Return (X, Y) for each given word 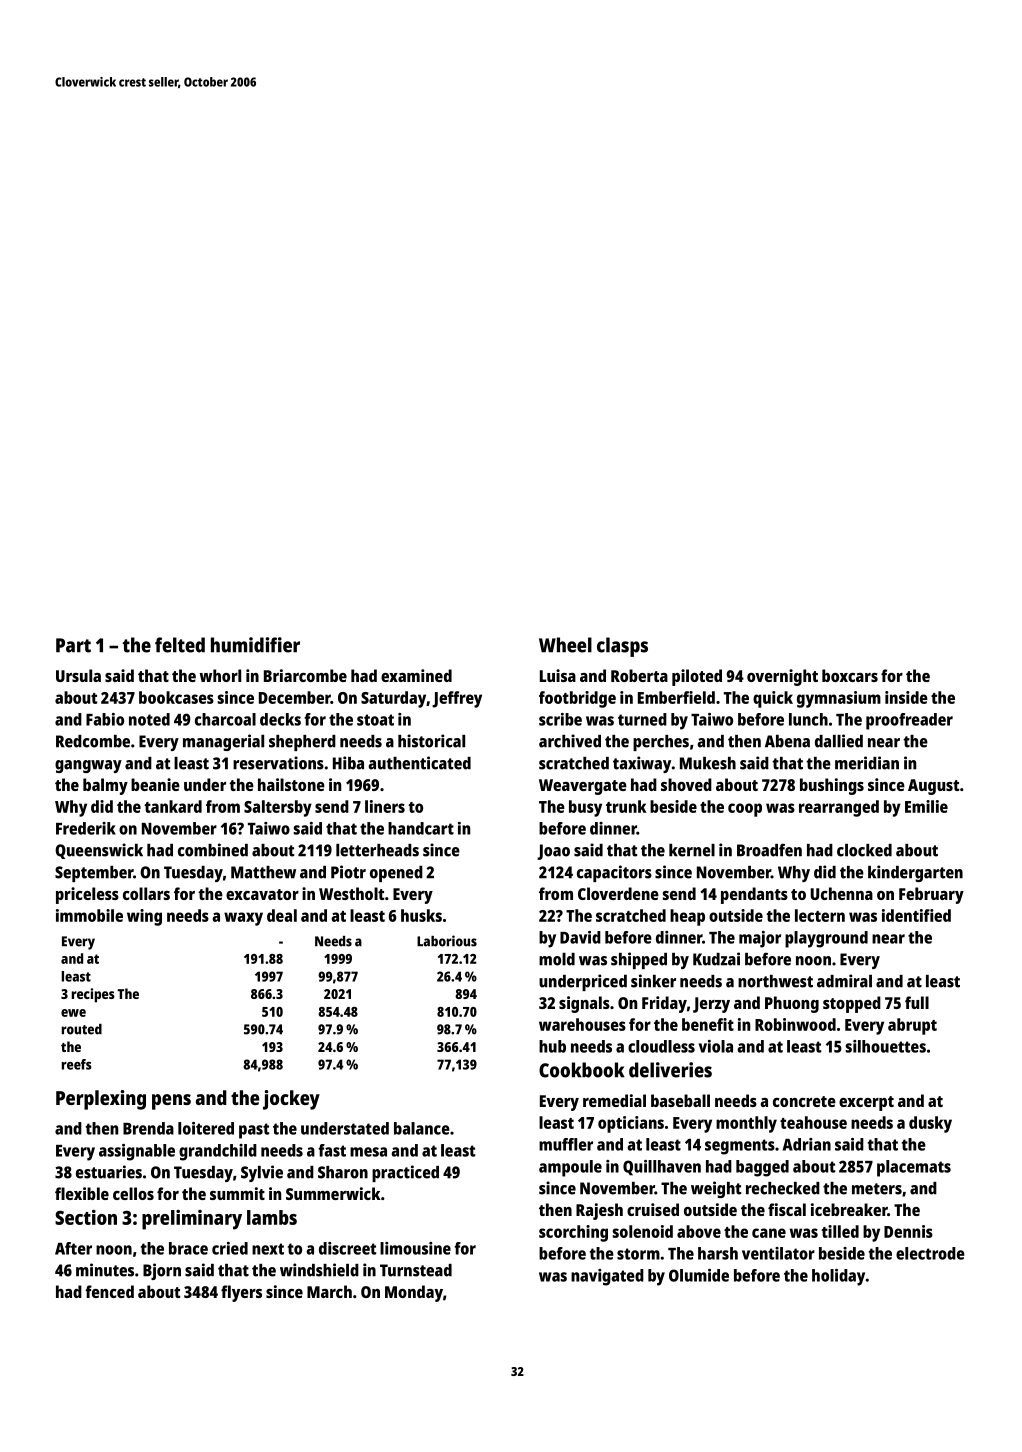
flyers (241, 1293)
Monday (414, 1293)
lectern (820, 915)
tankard (173, 806)
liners (385, 806)
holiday (838, 1277)
